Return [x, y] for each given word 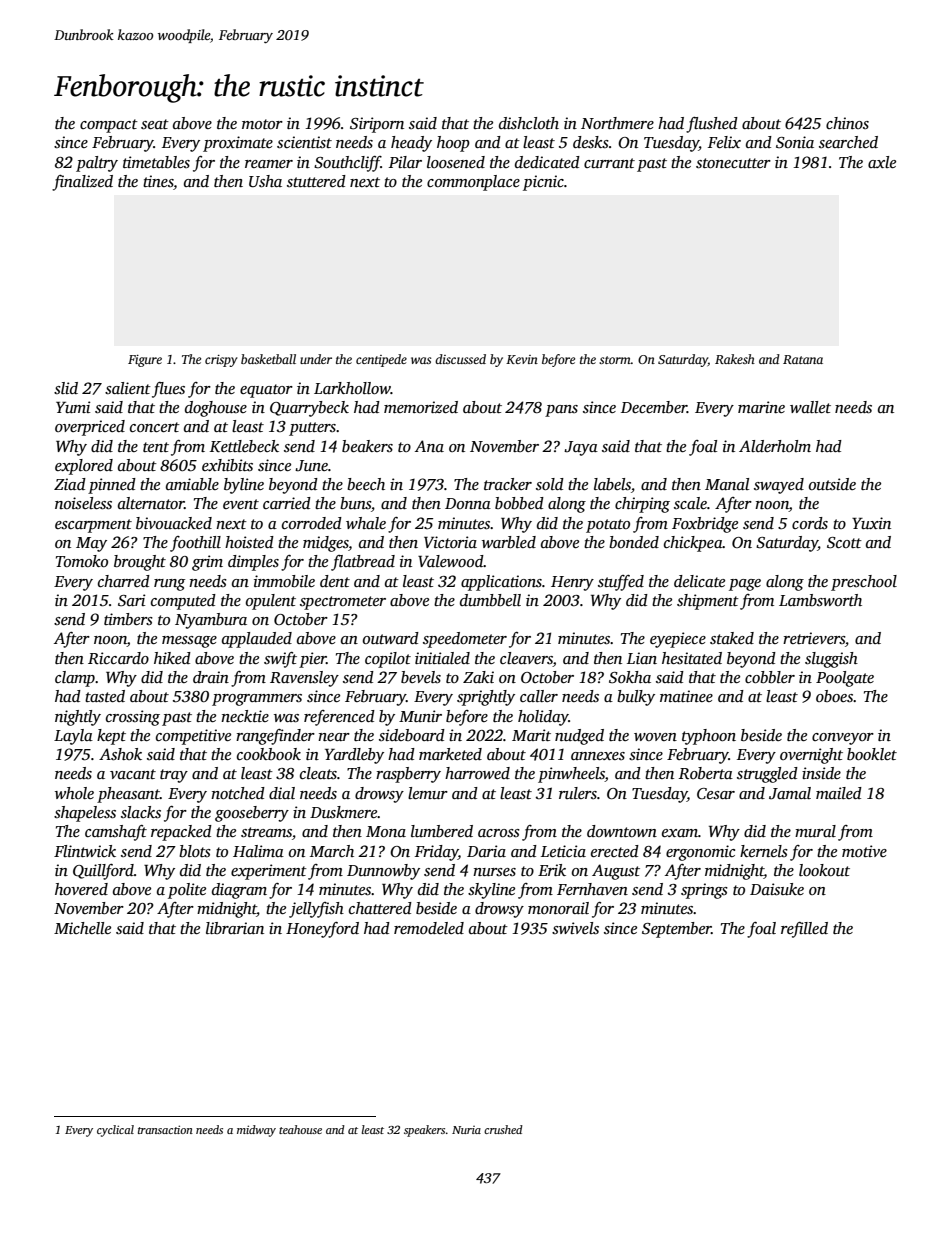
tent [156, 447]
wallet [810, 407]
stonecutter [733, 163]
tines [158, 181]
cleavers [526, 658]
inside [821, 773]
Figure [145, 361]
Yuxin [871, 523]
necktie [245, 716]
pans [561, 411]
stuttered [316, 181]
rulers [578, 793]
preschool [864, 583]
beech [366, 484]
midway [256, 1131]
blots [195, 851]
